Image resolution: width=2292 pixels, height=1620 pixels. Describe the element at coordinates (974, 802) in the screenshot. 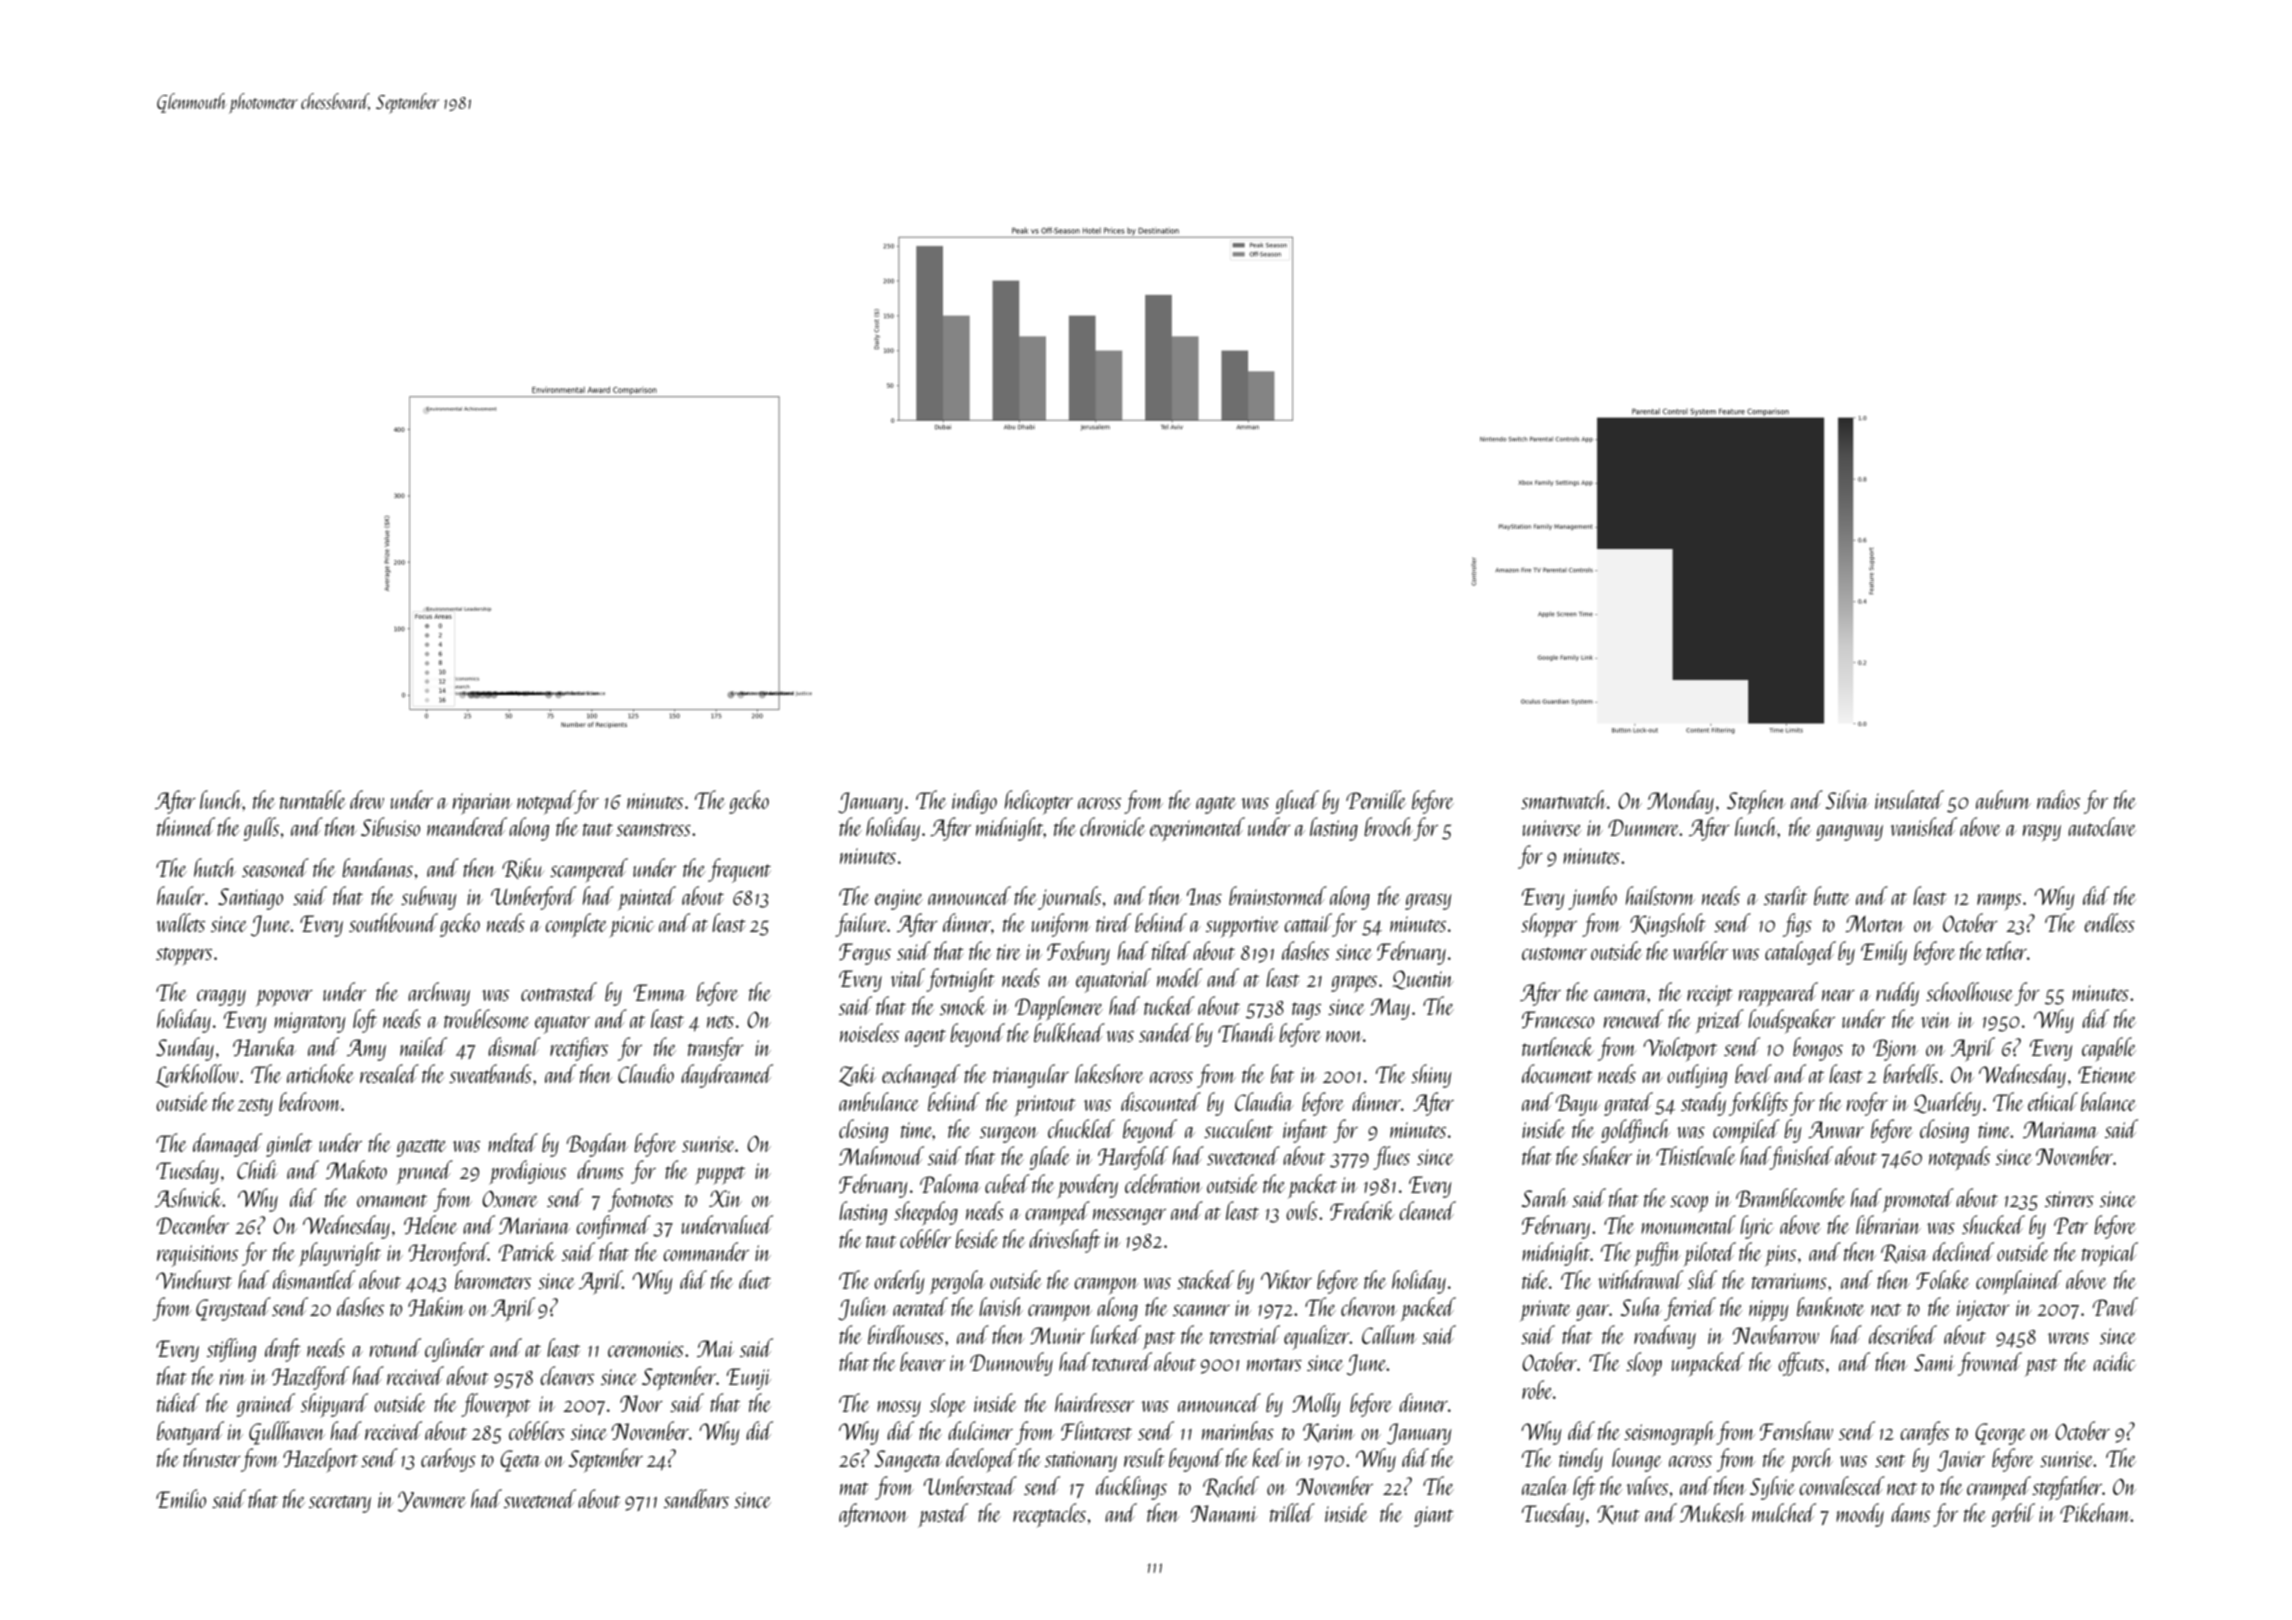

I see `indigo` at that location.
